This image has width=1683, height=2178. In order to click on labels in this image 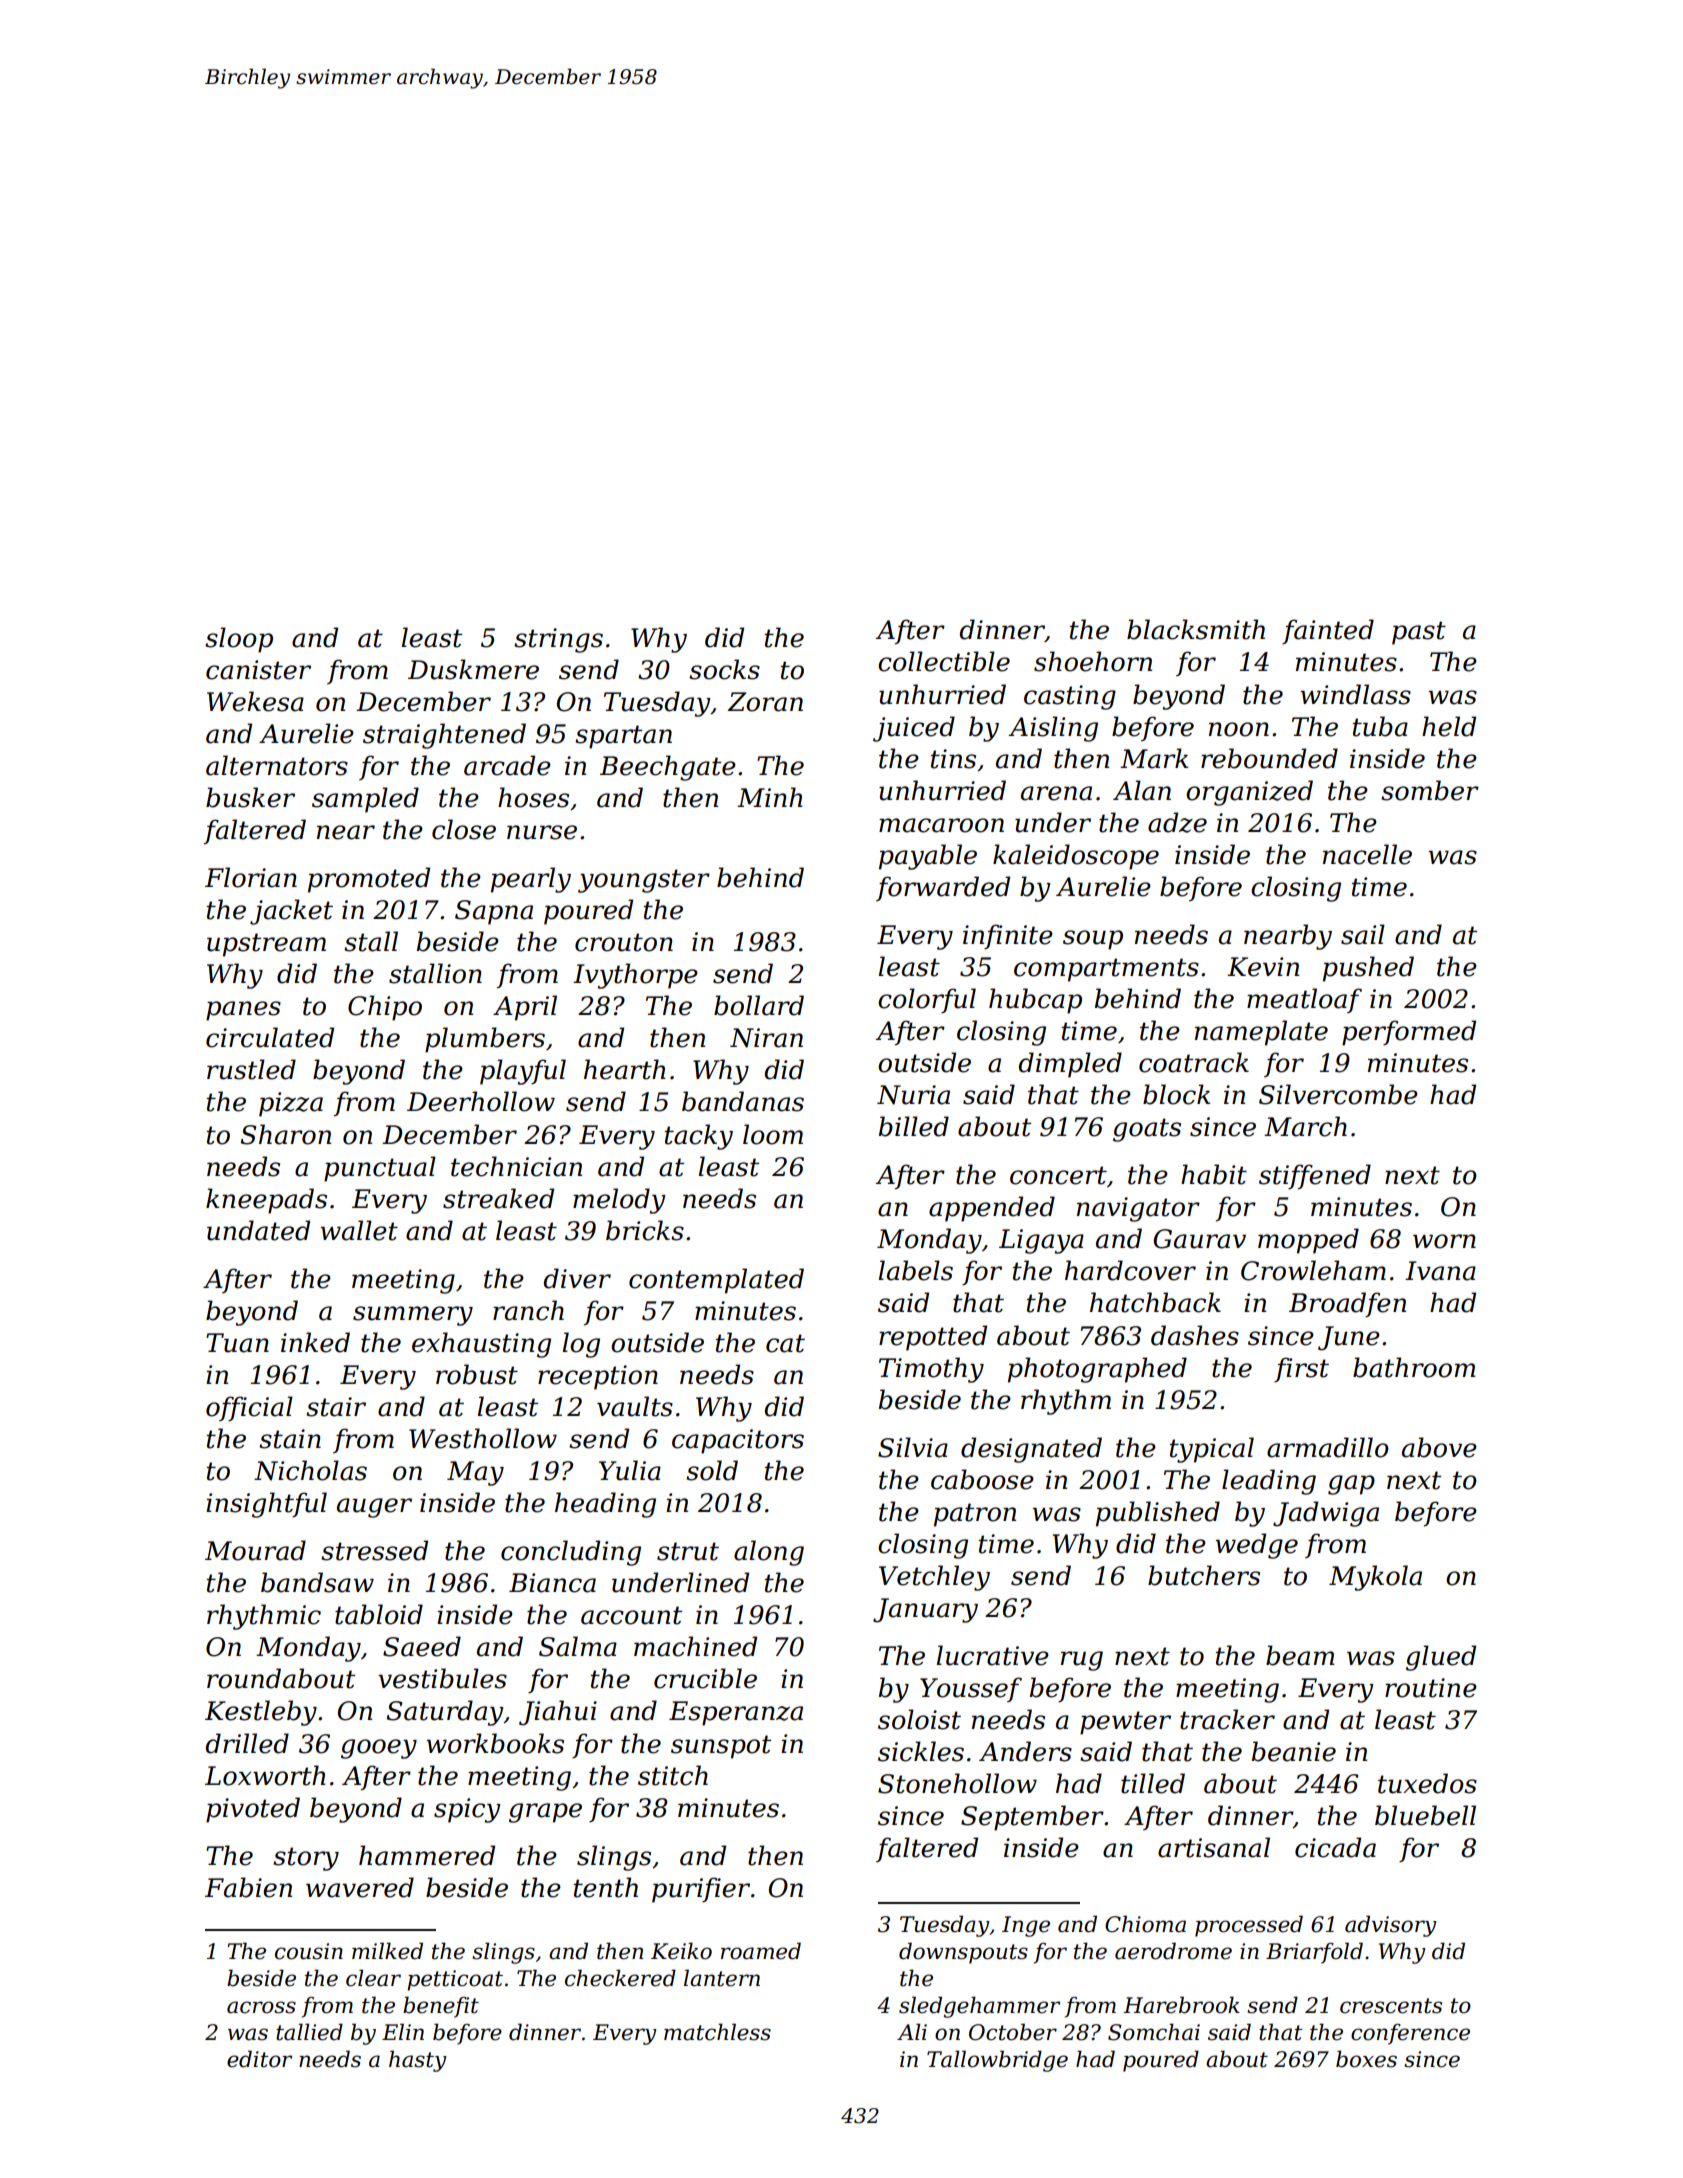, I will do `click(915, 1270)`.
